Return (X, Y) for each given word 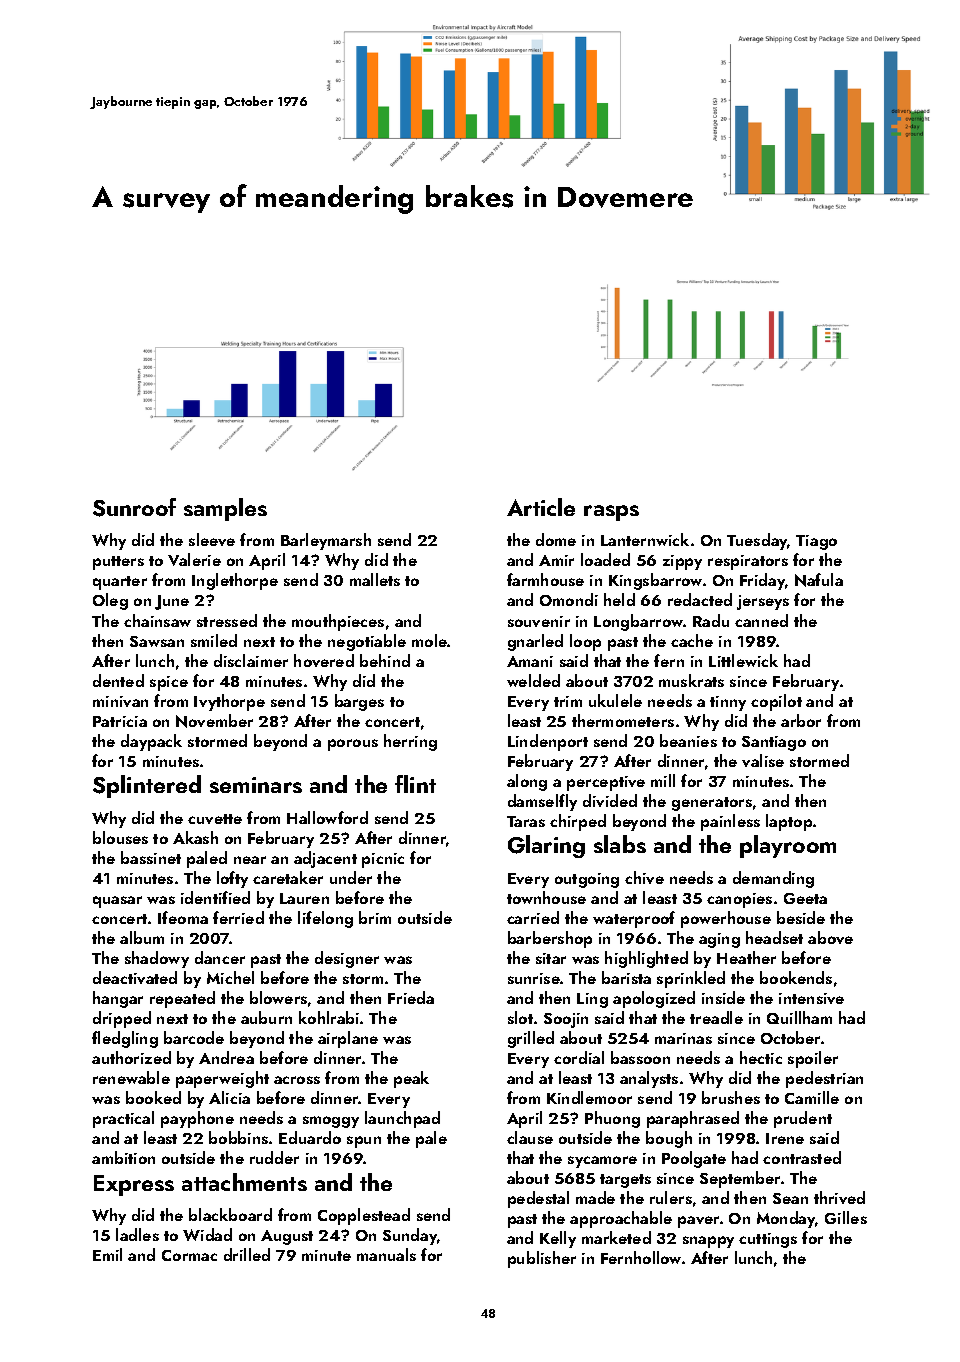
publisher (542, 1259)
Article (541, 507)
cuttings (768, 1240)
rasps (611, 513)
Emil (107, 1254)
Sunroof (134, 507)
